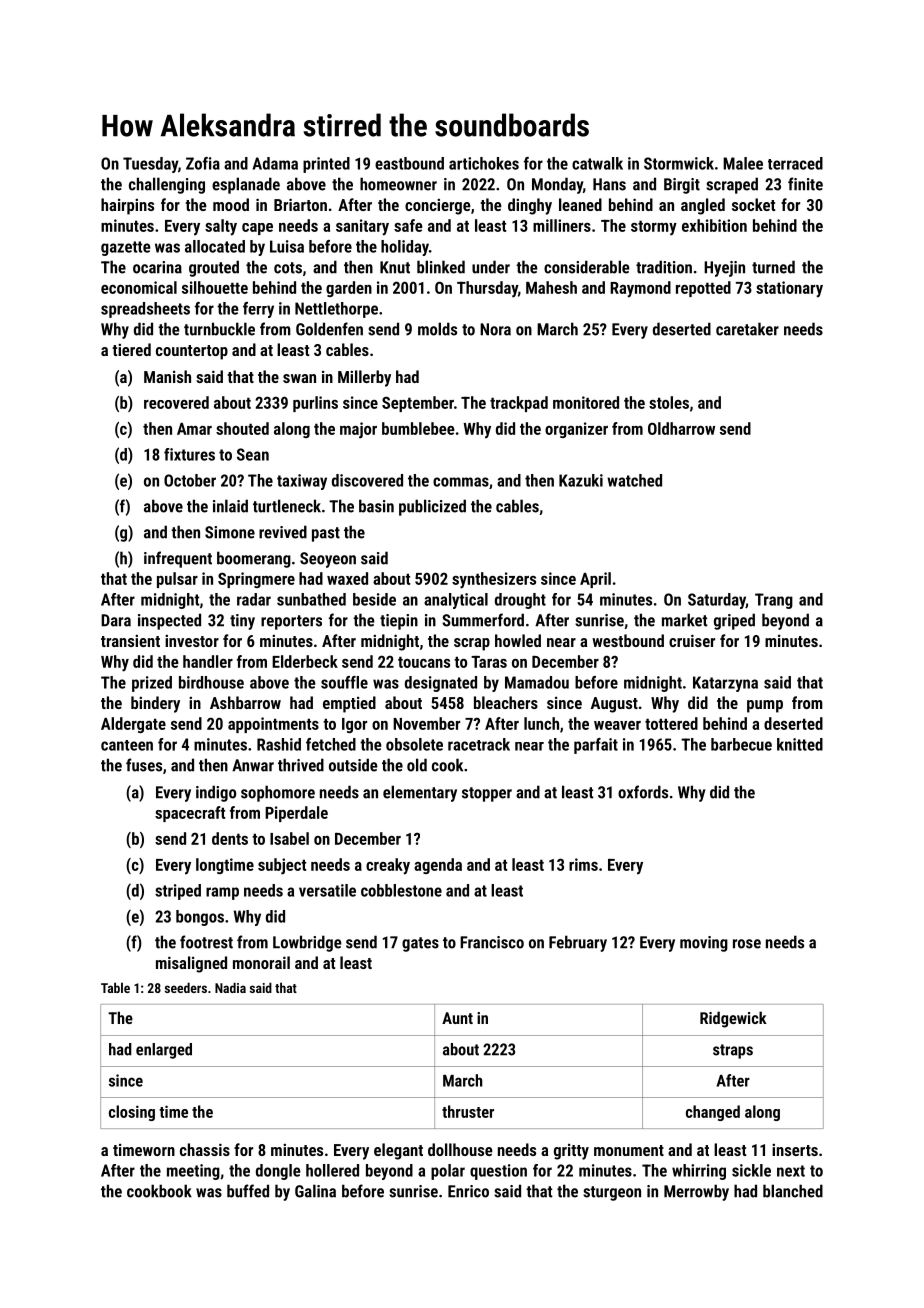 The width and height of the image is (924, 1308). Describe the element at coordinates (681, 428) in the image. I see `Oldharrow` at that location.
